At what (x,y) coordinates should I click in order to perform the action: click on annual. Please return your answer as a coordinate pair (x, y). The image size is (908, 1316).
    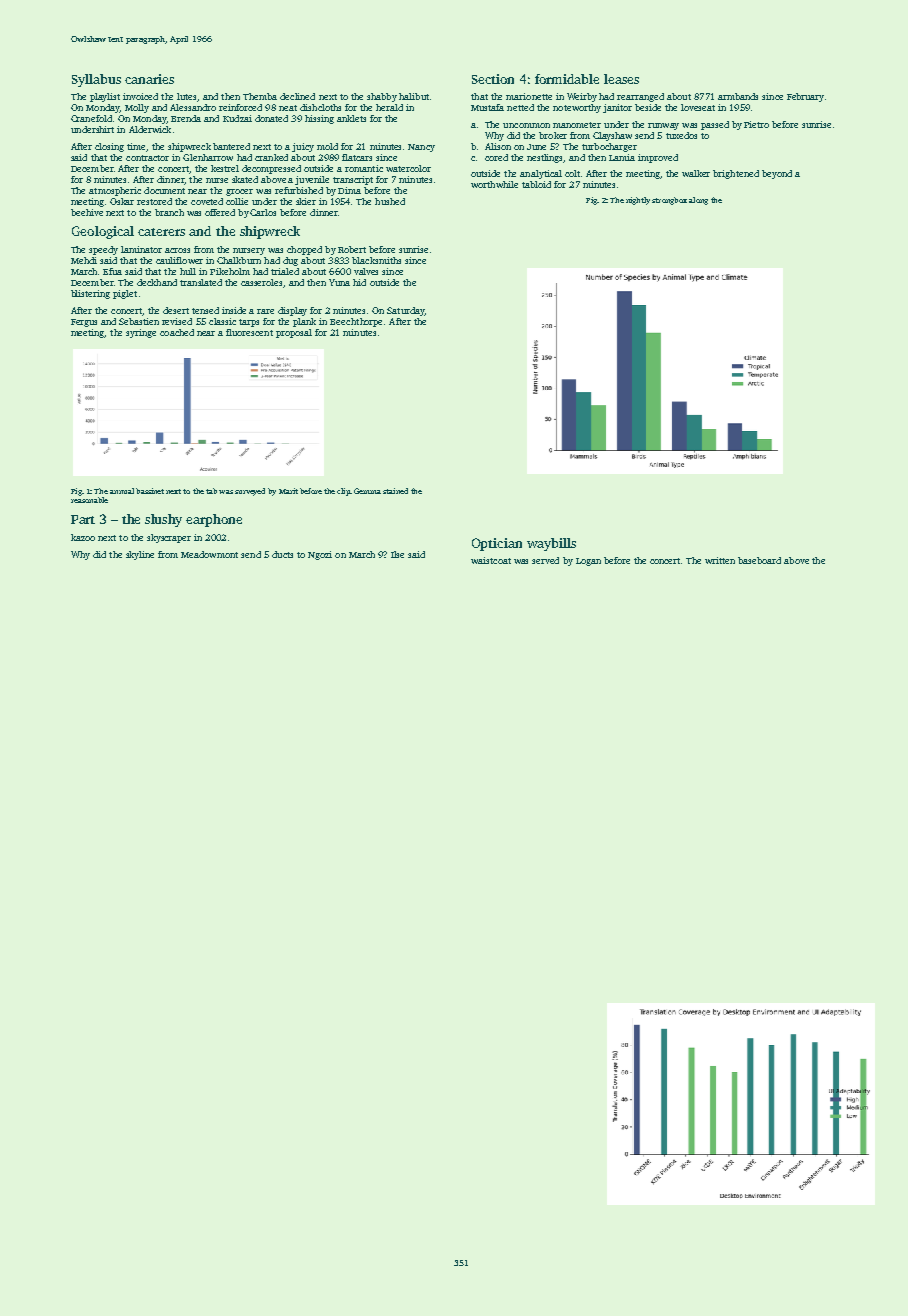
    Looking at the image, I should click on (122, 491).
